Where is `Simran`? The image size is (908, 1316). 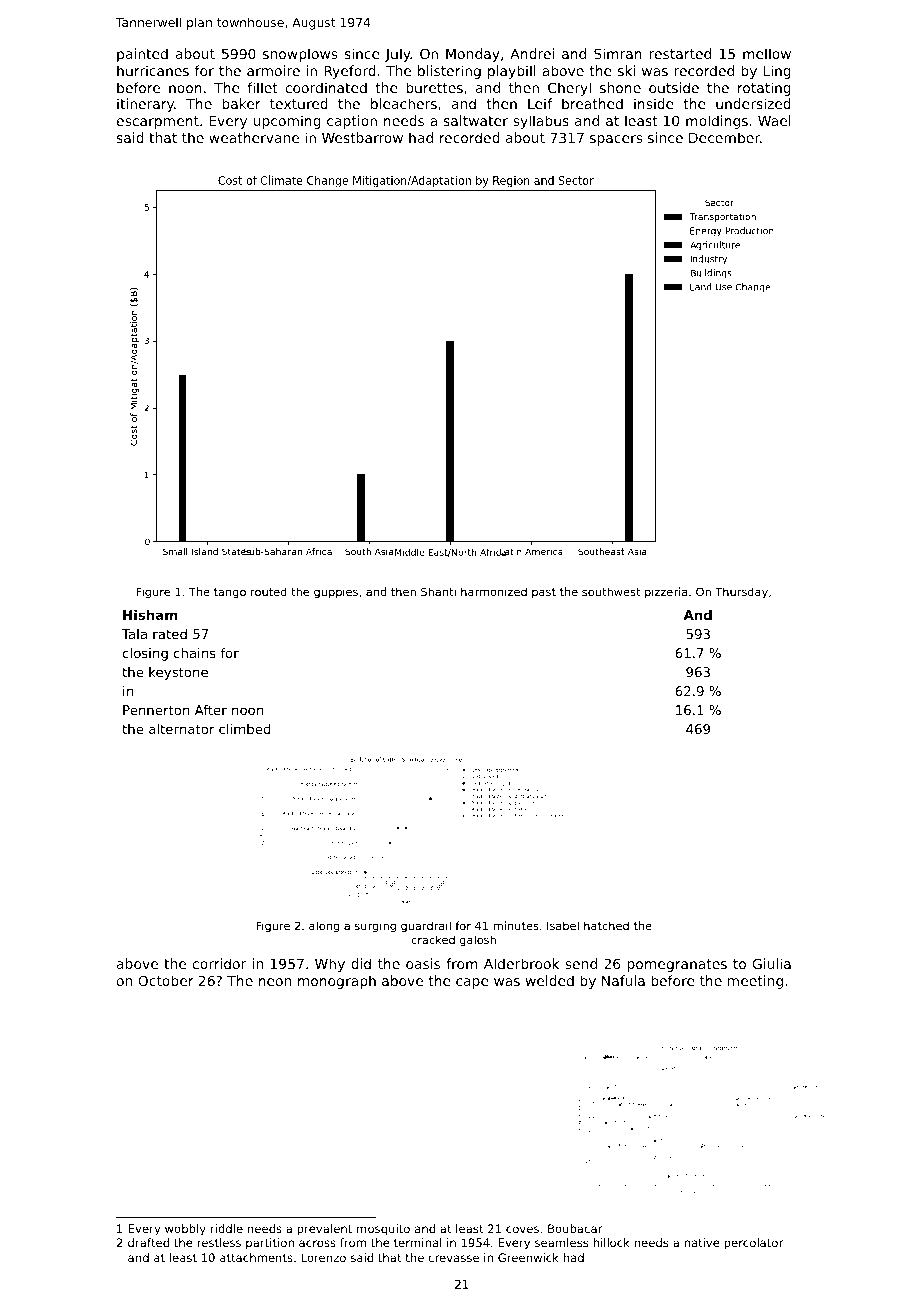
Simran is located at coordinates (618, 53).
